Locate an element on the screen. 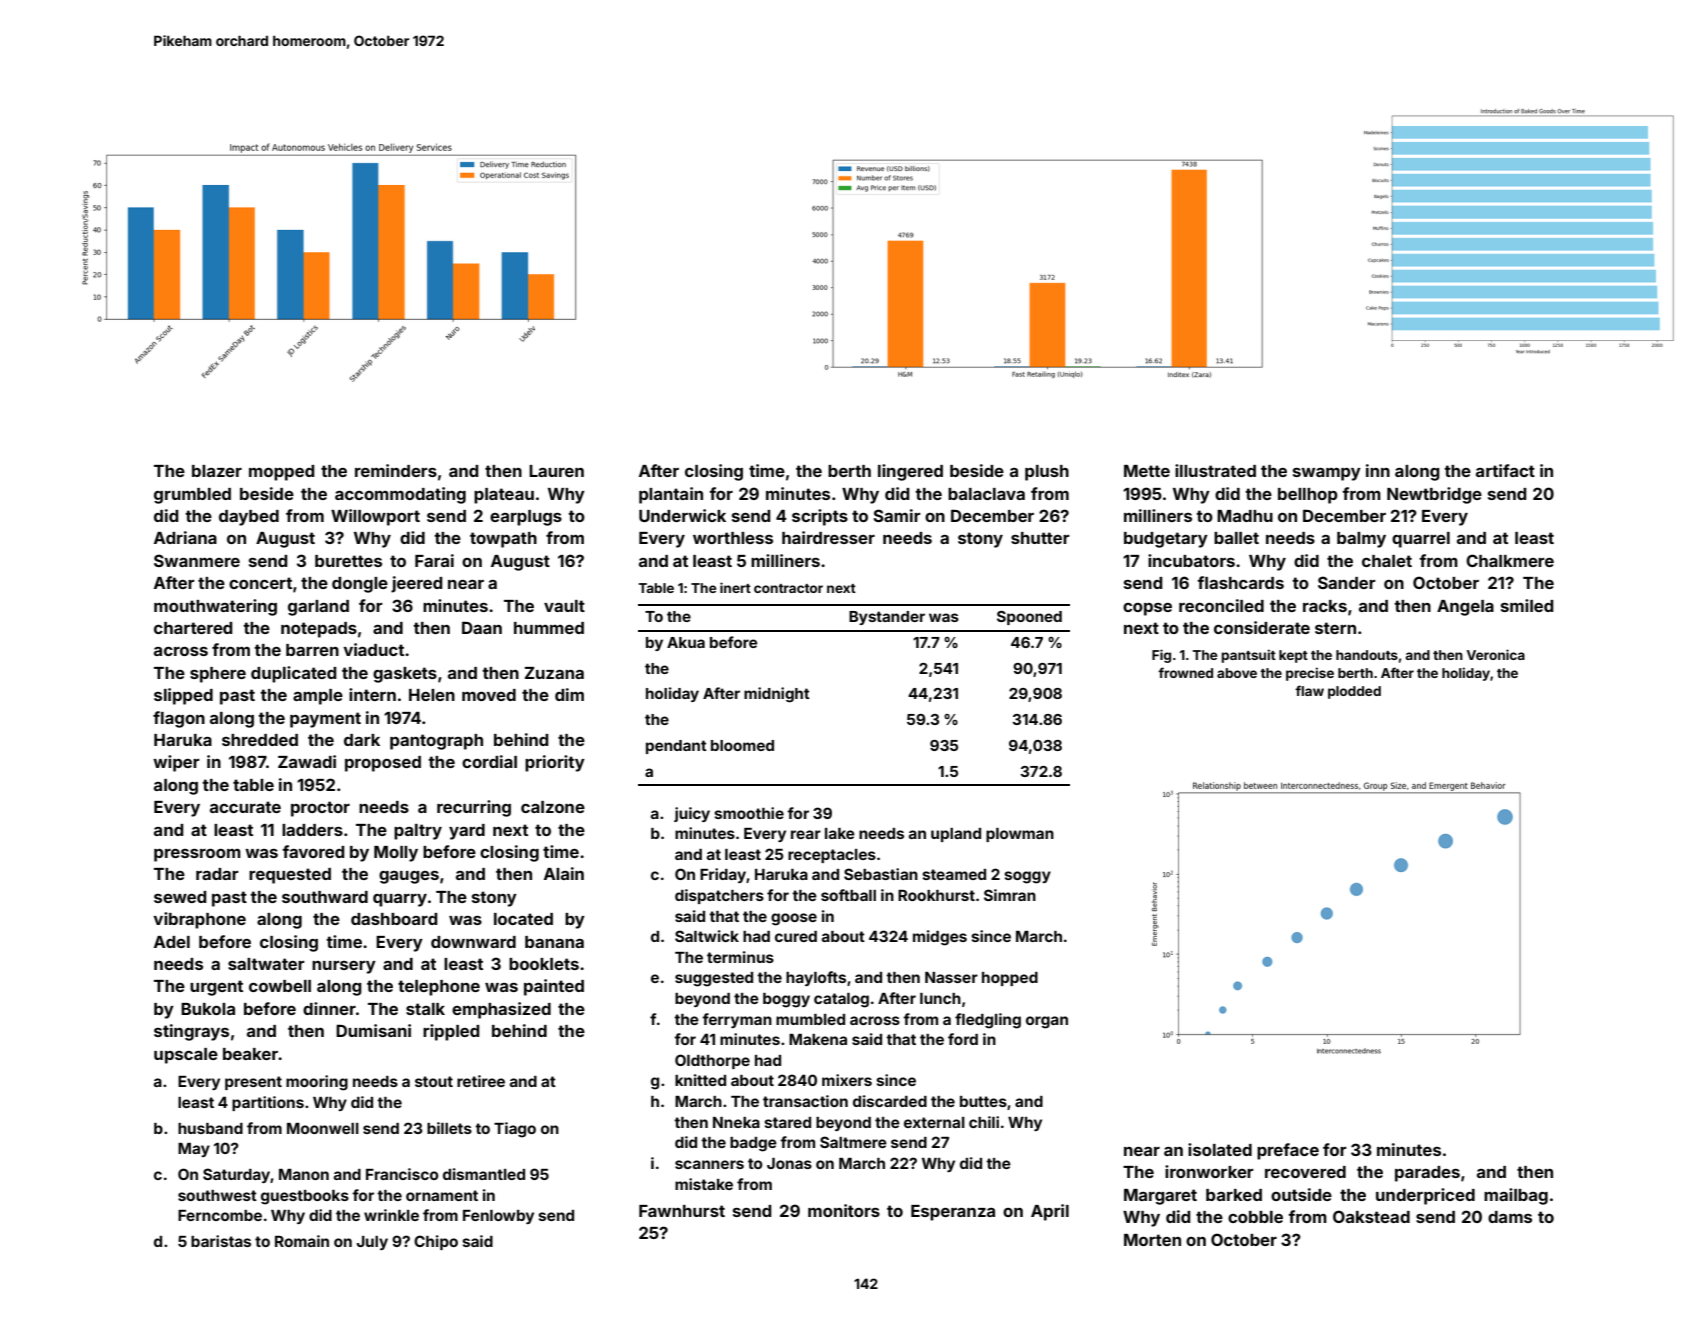 The height and width of the screenshot is (1320, 1708). hopped is located at coordinates (1010, 979).
